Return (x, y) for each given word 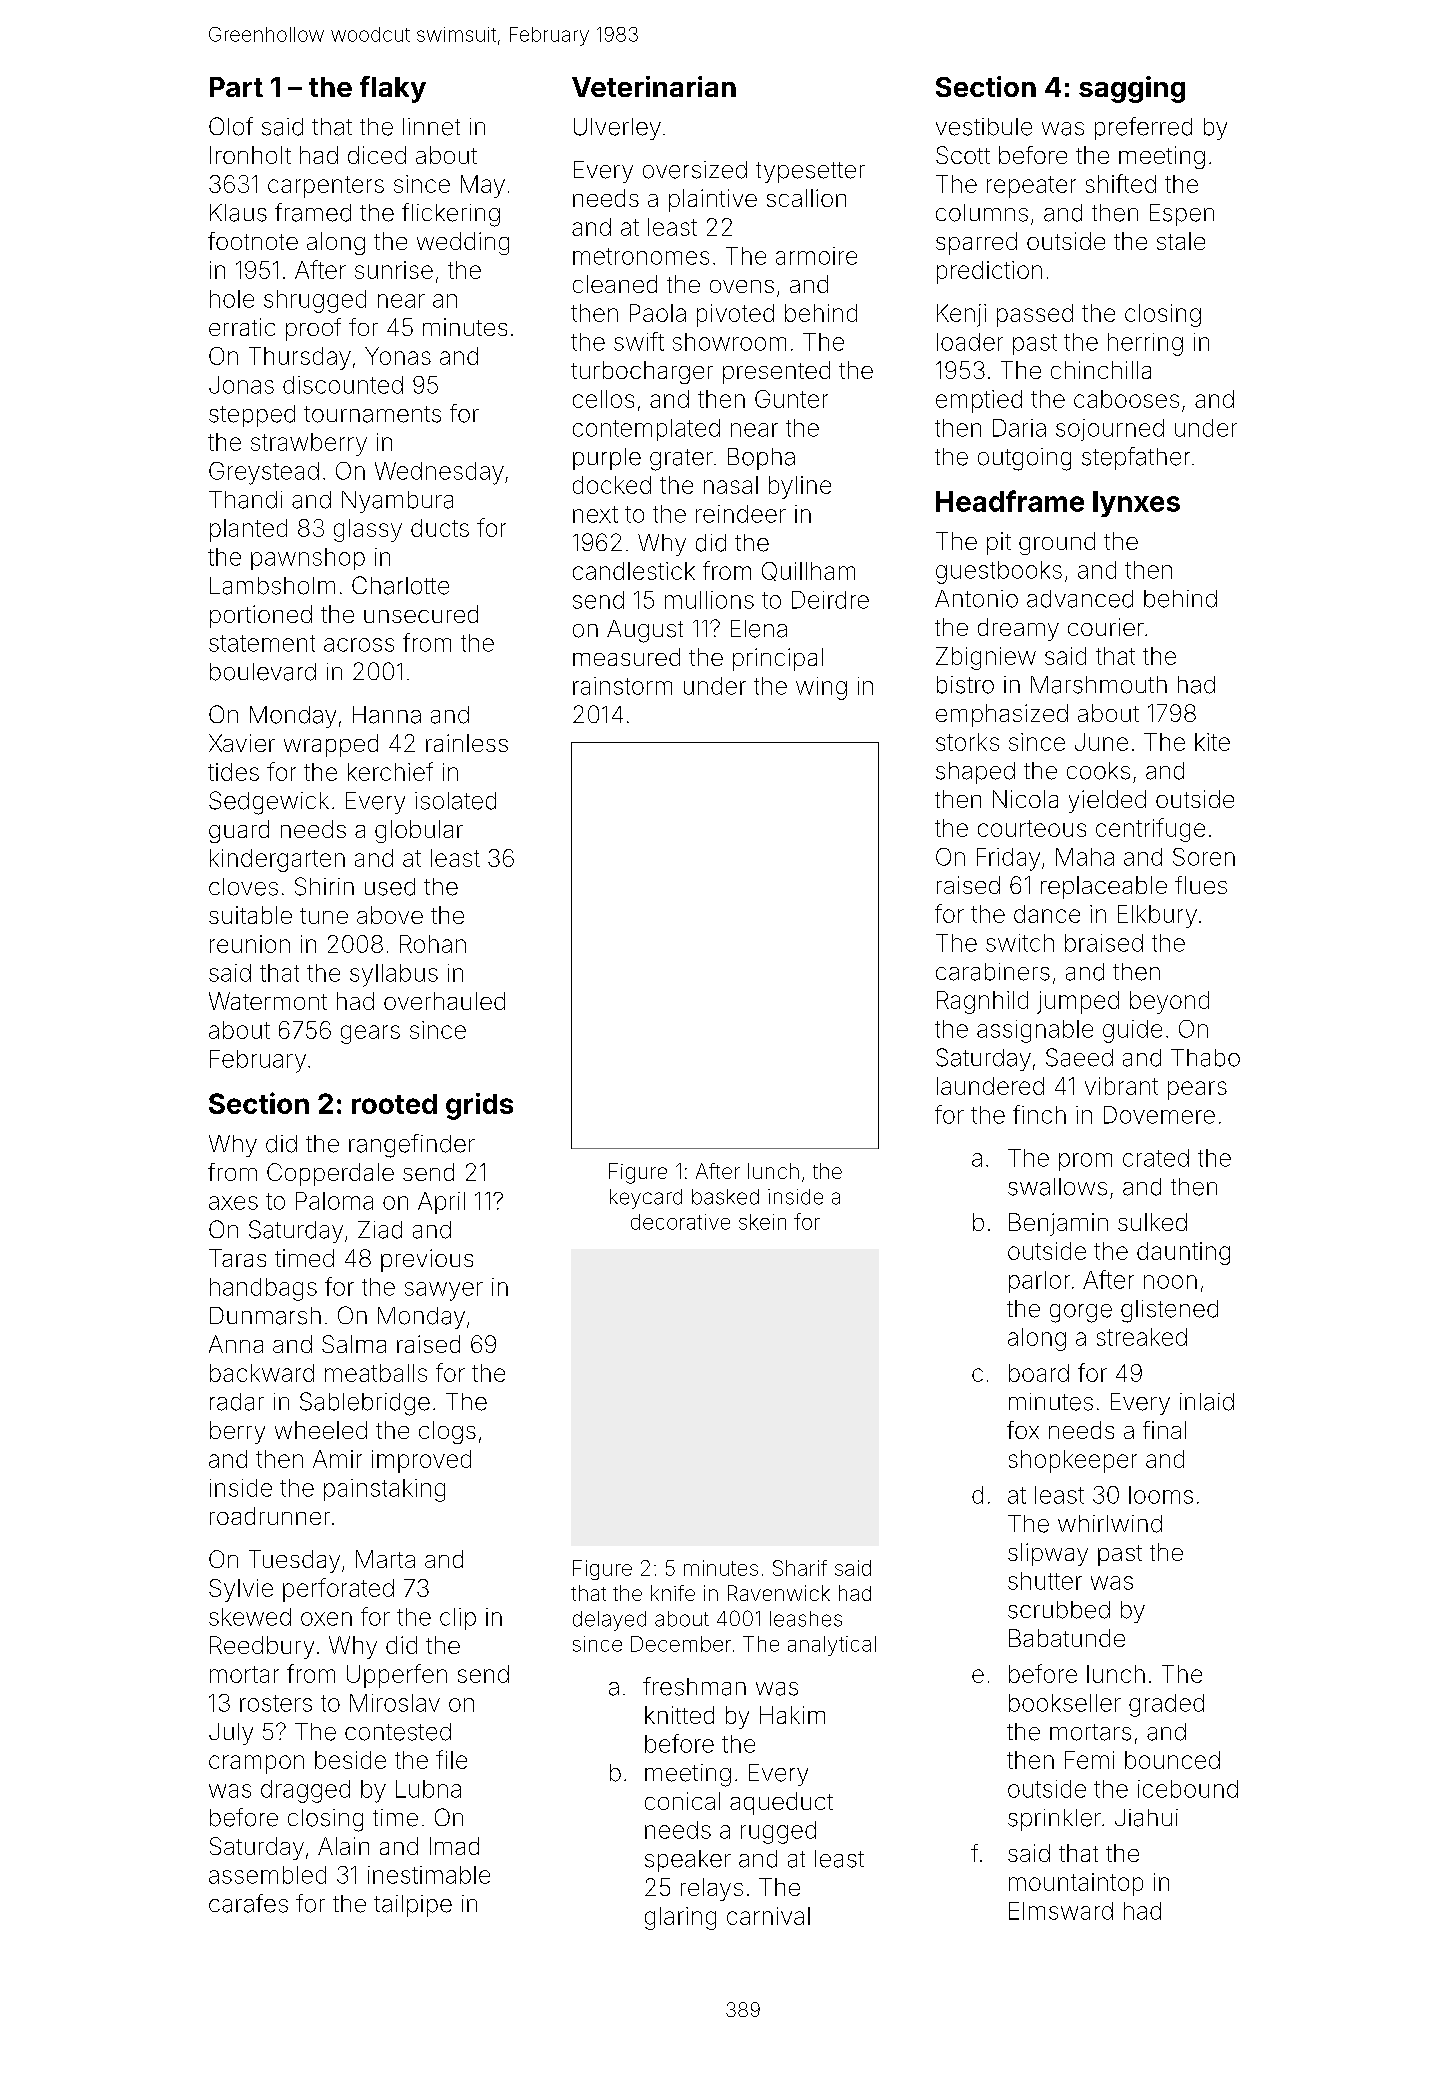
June (1101, 742)
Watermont (268, 1001)
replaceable (1104, 887)
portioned (261, 616)
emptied (979, 401)
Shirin (324, 886)
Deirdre (830, 600)
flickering (451, 215)
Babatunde (1067, 1638)
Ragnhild (982, 1002)
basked (725, 1197)
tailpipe (413, 1906)
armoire (816, 256)
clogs (447, 1432)
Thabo (1205, 1058)
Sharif (800, 1568)
